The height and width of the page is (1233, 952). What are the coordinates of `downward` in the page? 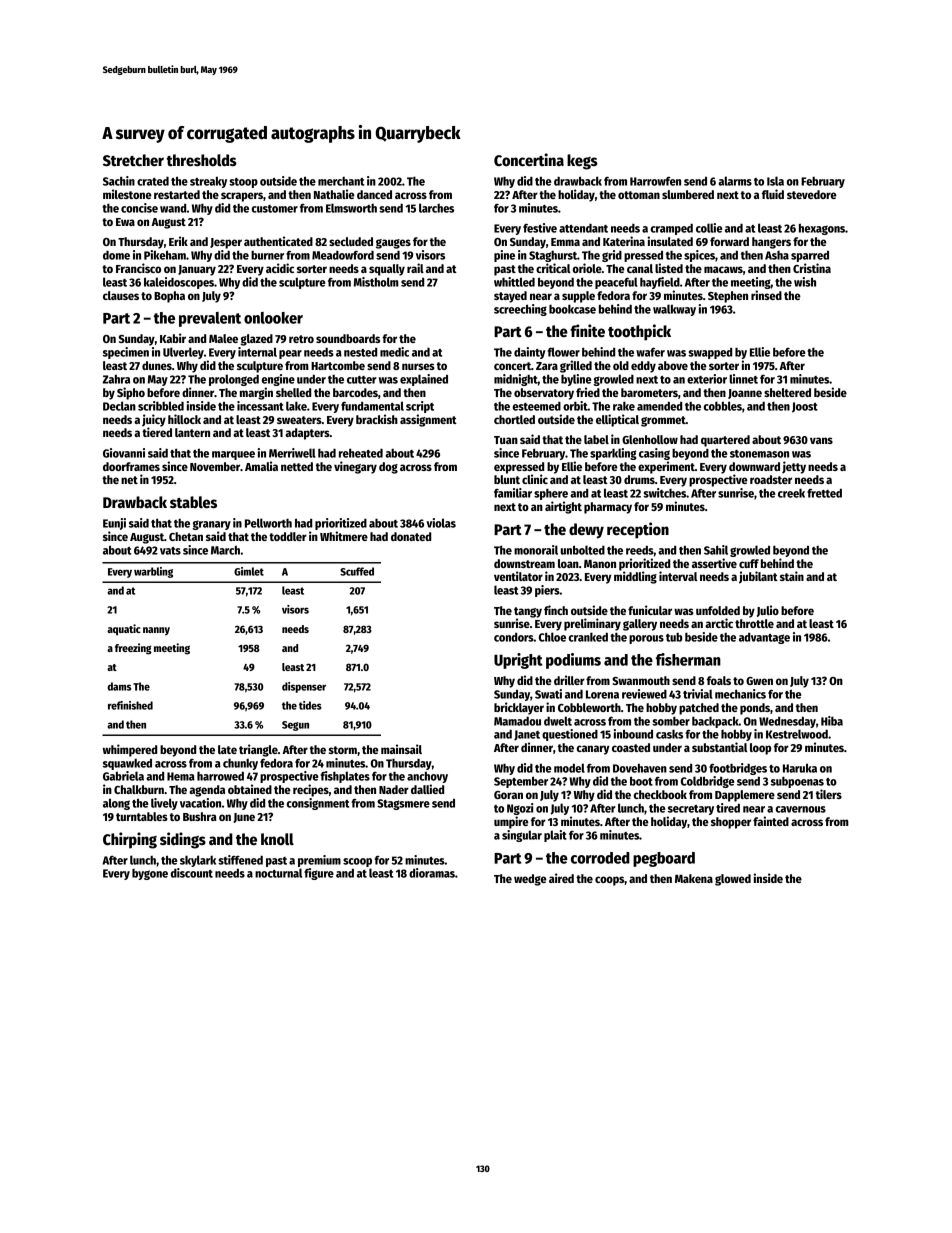 It's located at (754, 466).
